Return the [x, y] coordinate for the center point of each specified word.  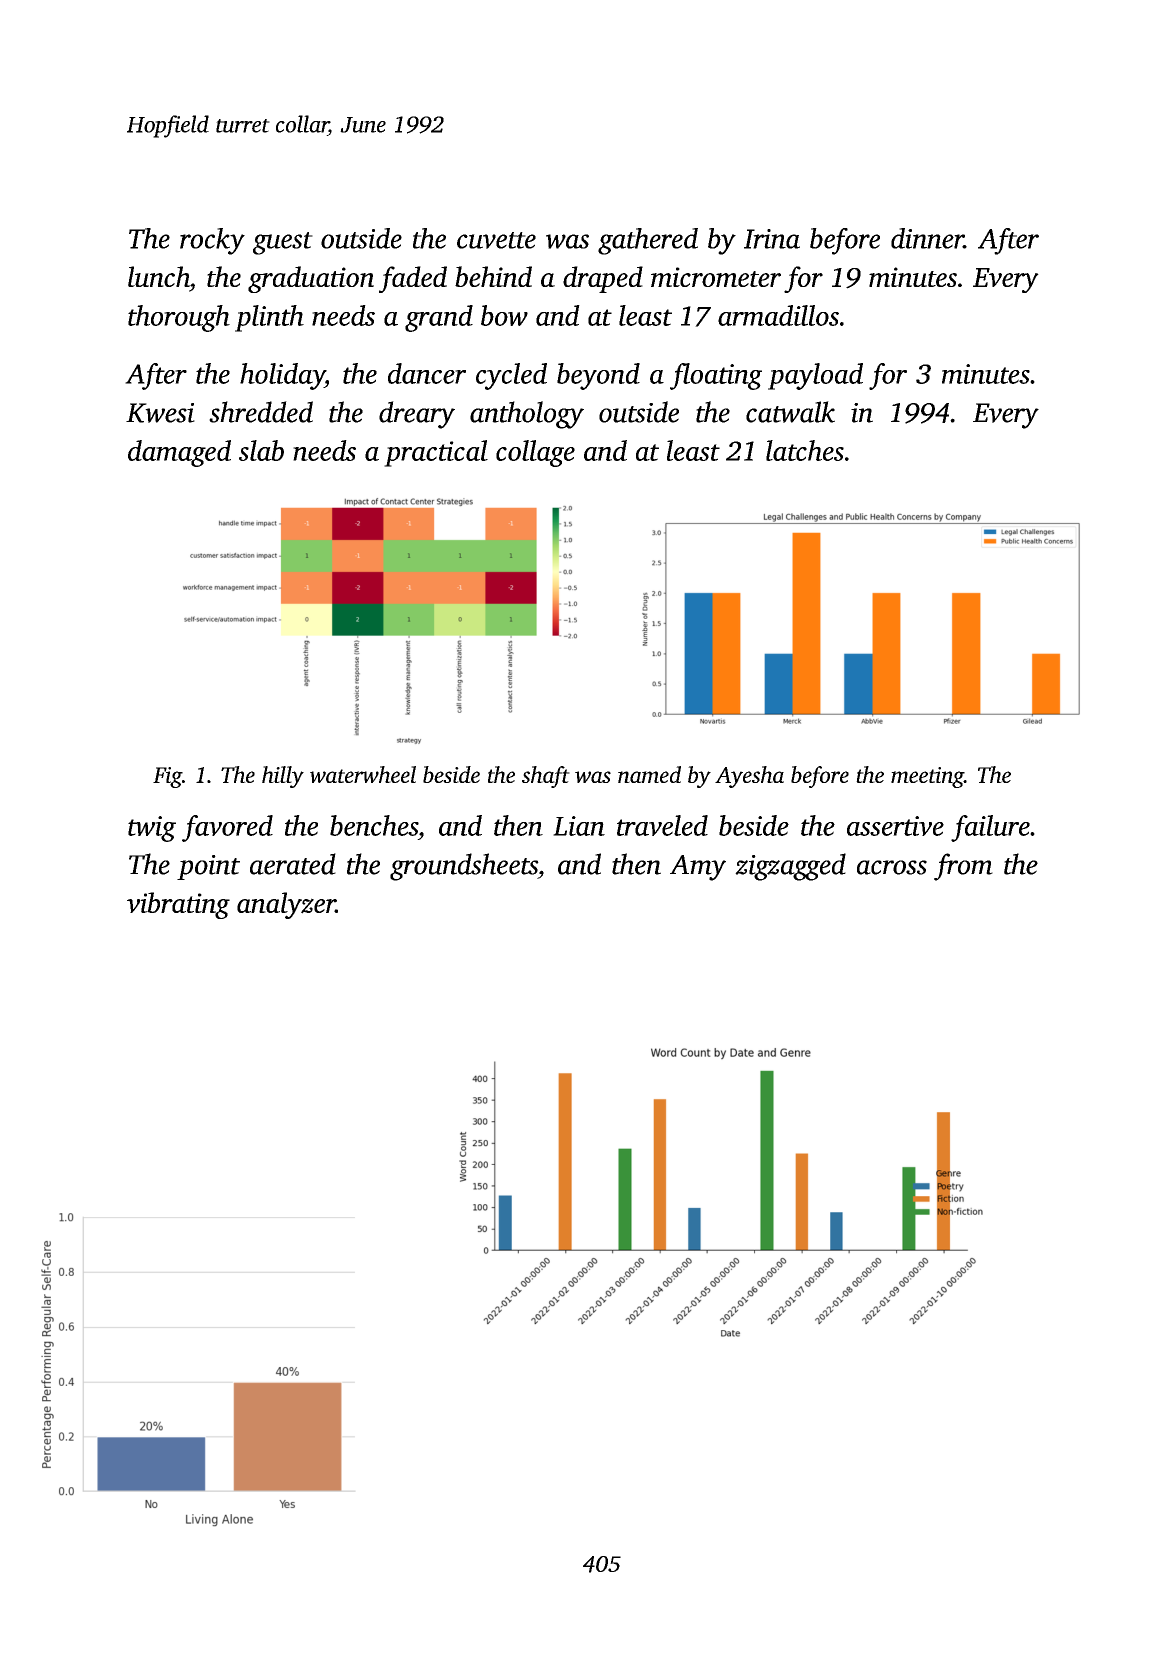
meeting [927, 777]
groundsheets [464, 867]
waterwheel [363, 774]
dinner [927, 238]
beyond [598, 376]
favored [227, 828]
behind [493, 276]
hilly [283, 777]
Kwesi [160, 413]
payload [815, 376]
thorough [179, 318]
